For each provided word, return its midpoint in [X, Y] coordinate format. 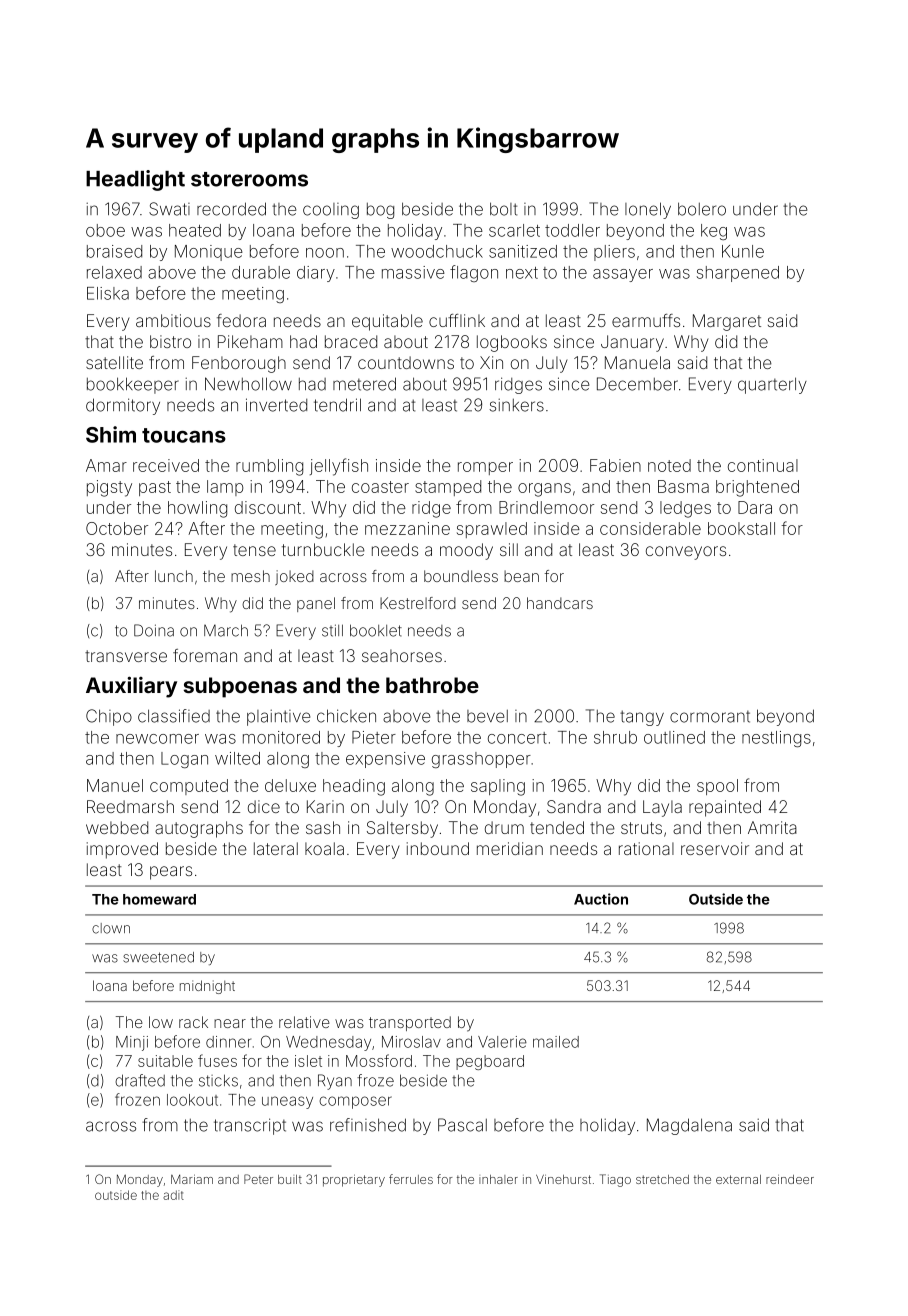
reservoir [715, 848]
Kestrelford [418, 603]
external [738, 1179]
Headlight [135, 180]
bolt [503, 209]
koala [324, 848]
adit [173, 1195]
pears [171, 873]
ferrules [411, 1179]
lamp [225, 488]
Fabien [615, 465]
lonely [648, 210]
